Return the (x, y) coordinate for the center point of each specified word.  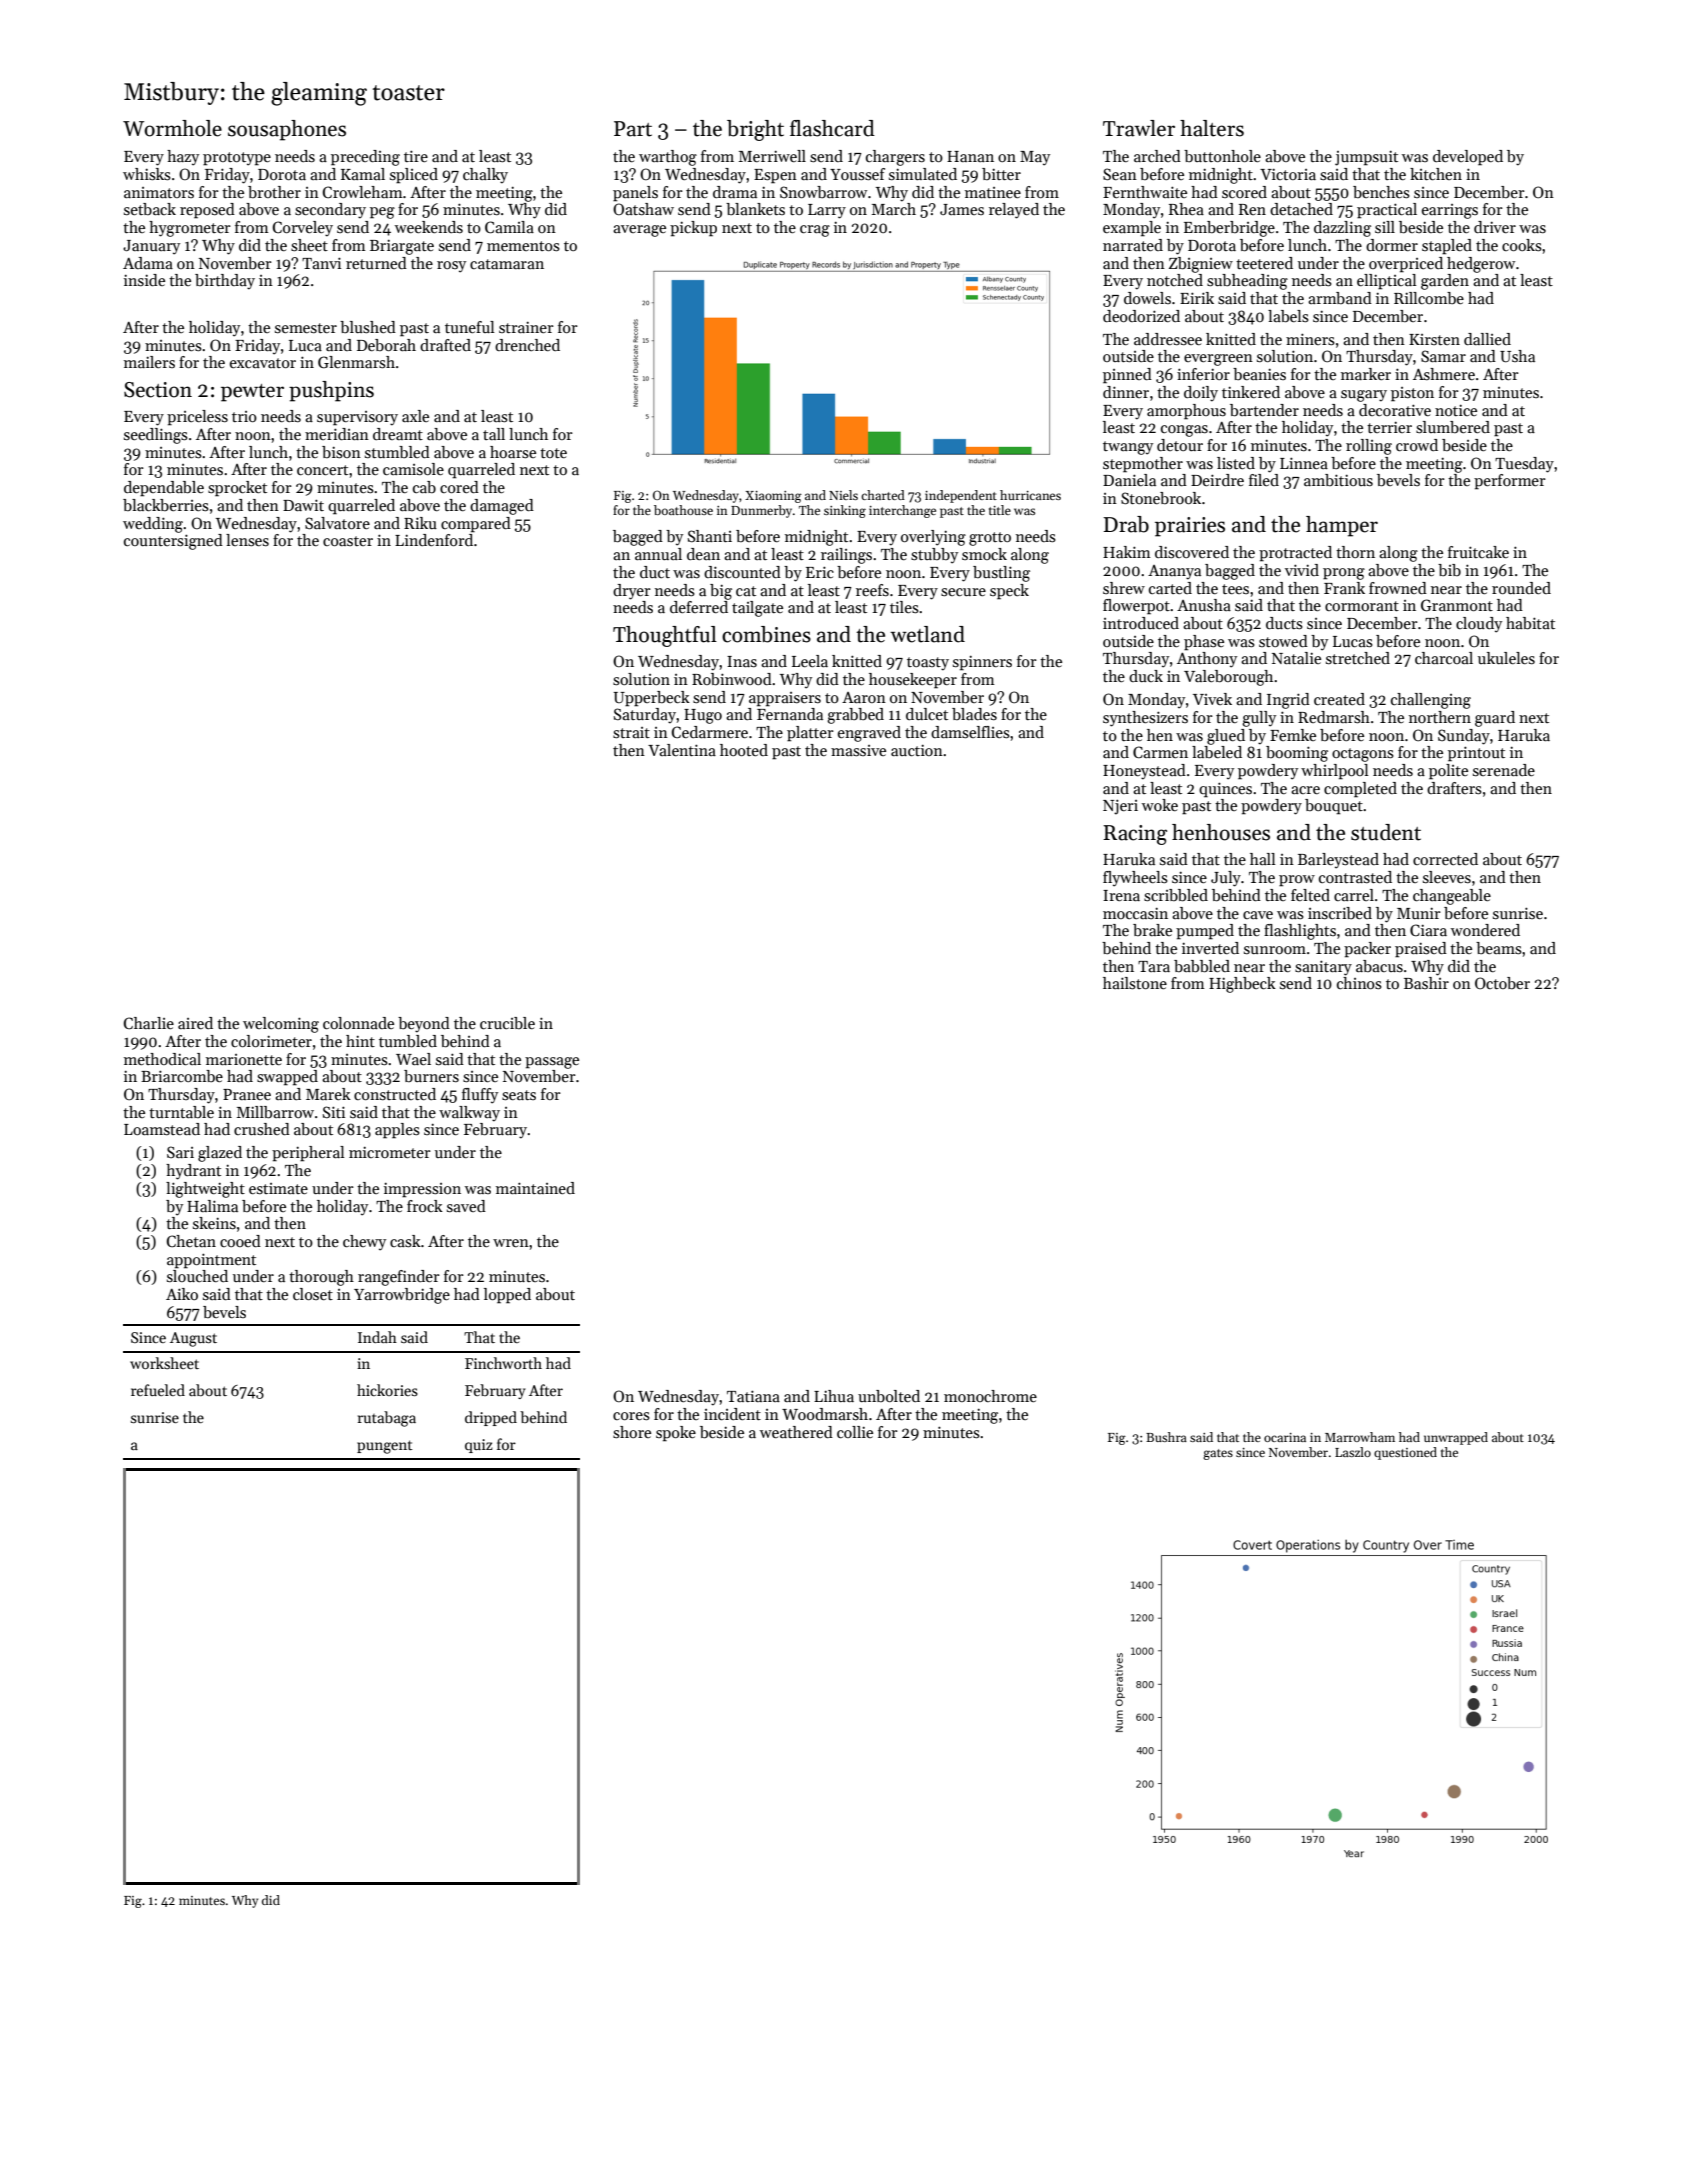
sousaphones (287, 130)
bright (755, 130)
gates (1218, 1454)
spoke (676, 1434)
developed (1468, 158)
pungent (385, 1447)
